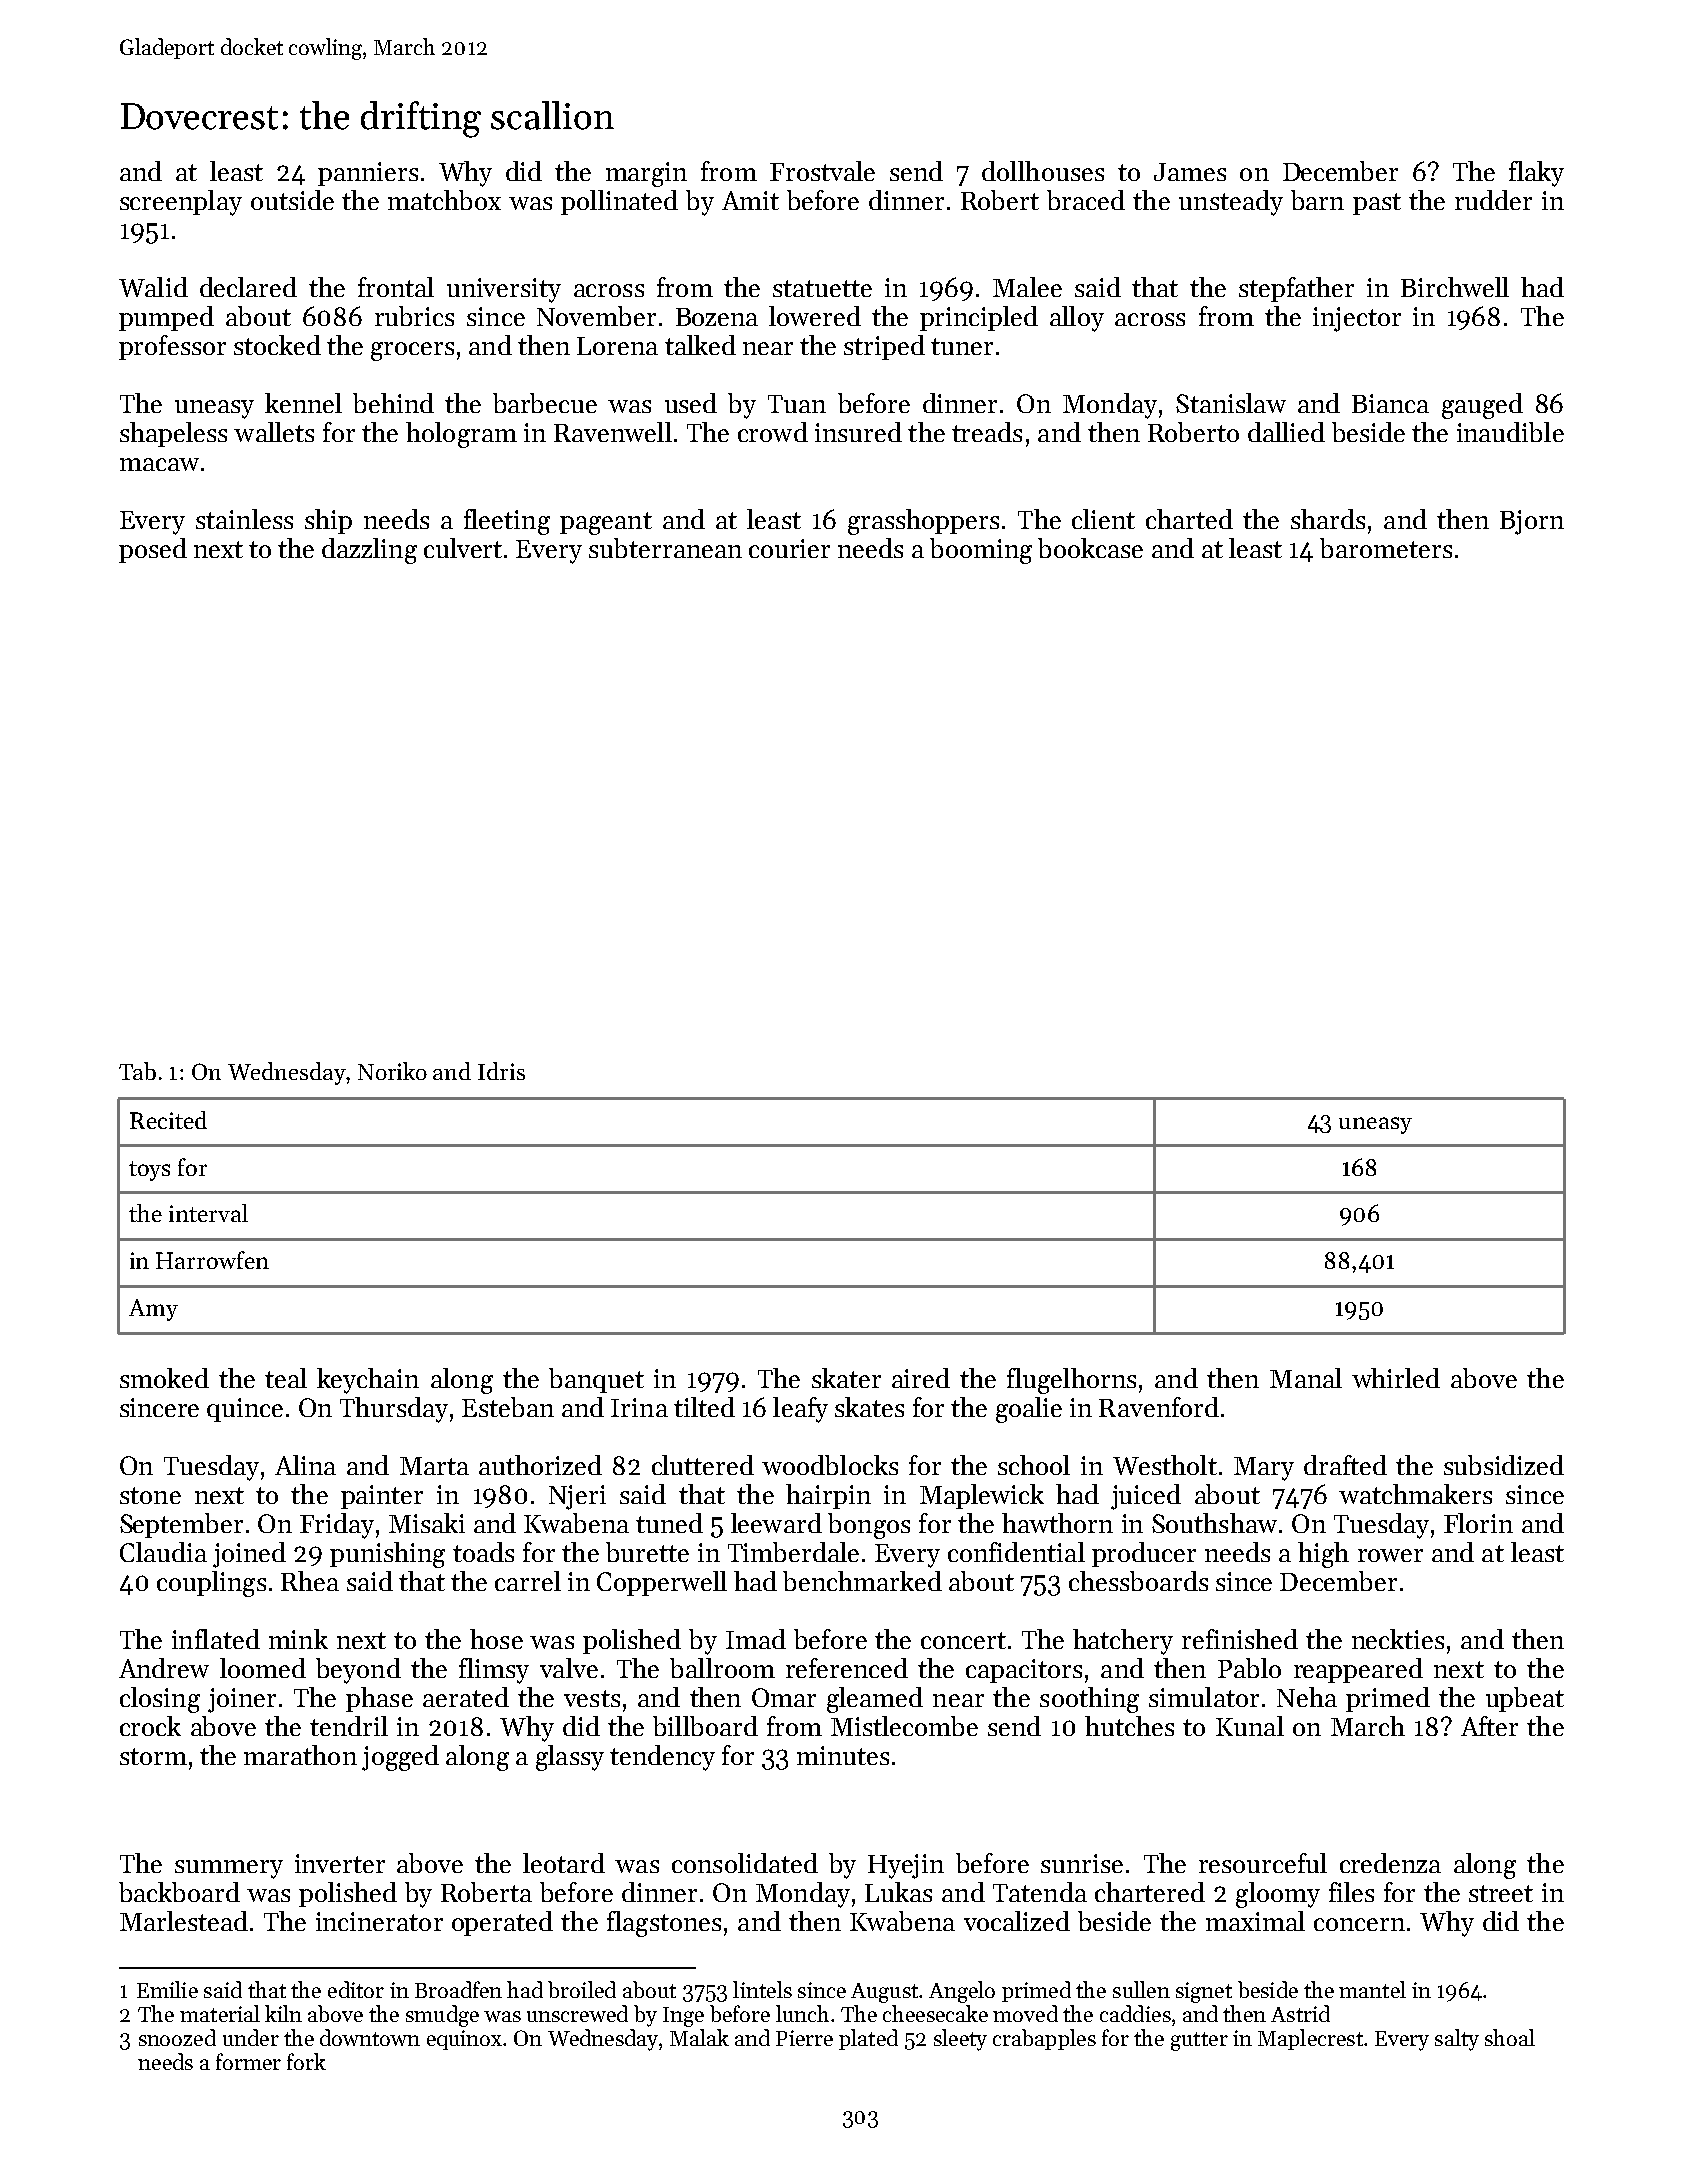 This screenshot has width=1683, height=2178. I want to click on Harrowfen, so click(212, 1260).
